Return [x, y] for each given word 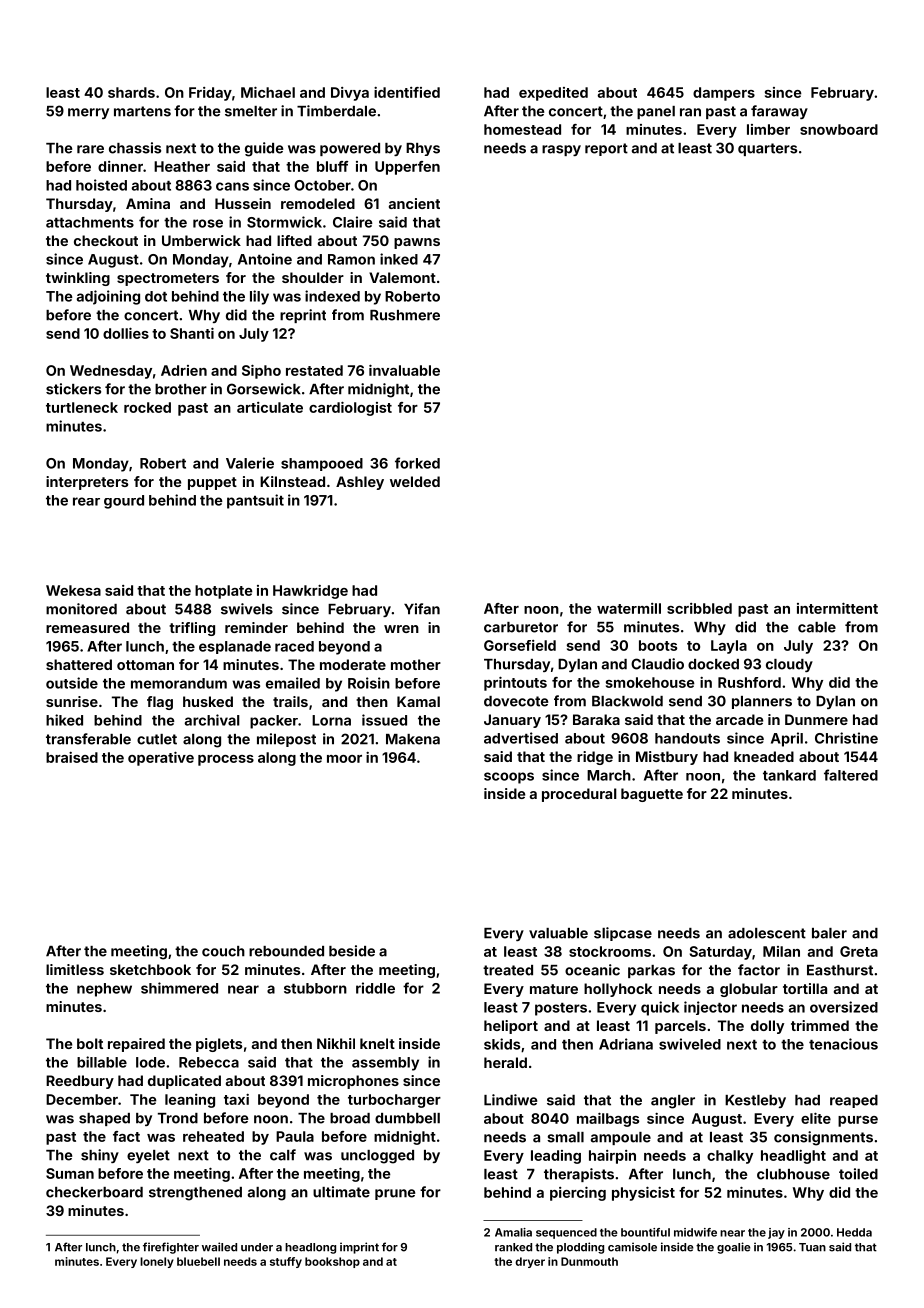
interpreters [87, 483]
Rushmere [405, 315]
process [226, 760]
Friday [210, 94]
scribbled [699, 608]
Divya [350, 94]
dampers [724, 94]
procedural [579, 795]
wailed [219, 1247]
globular [749, 990]
